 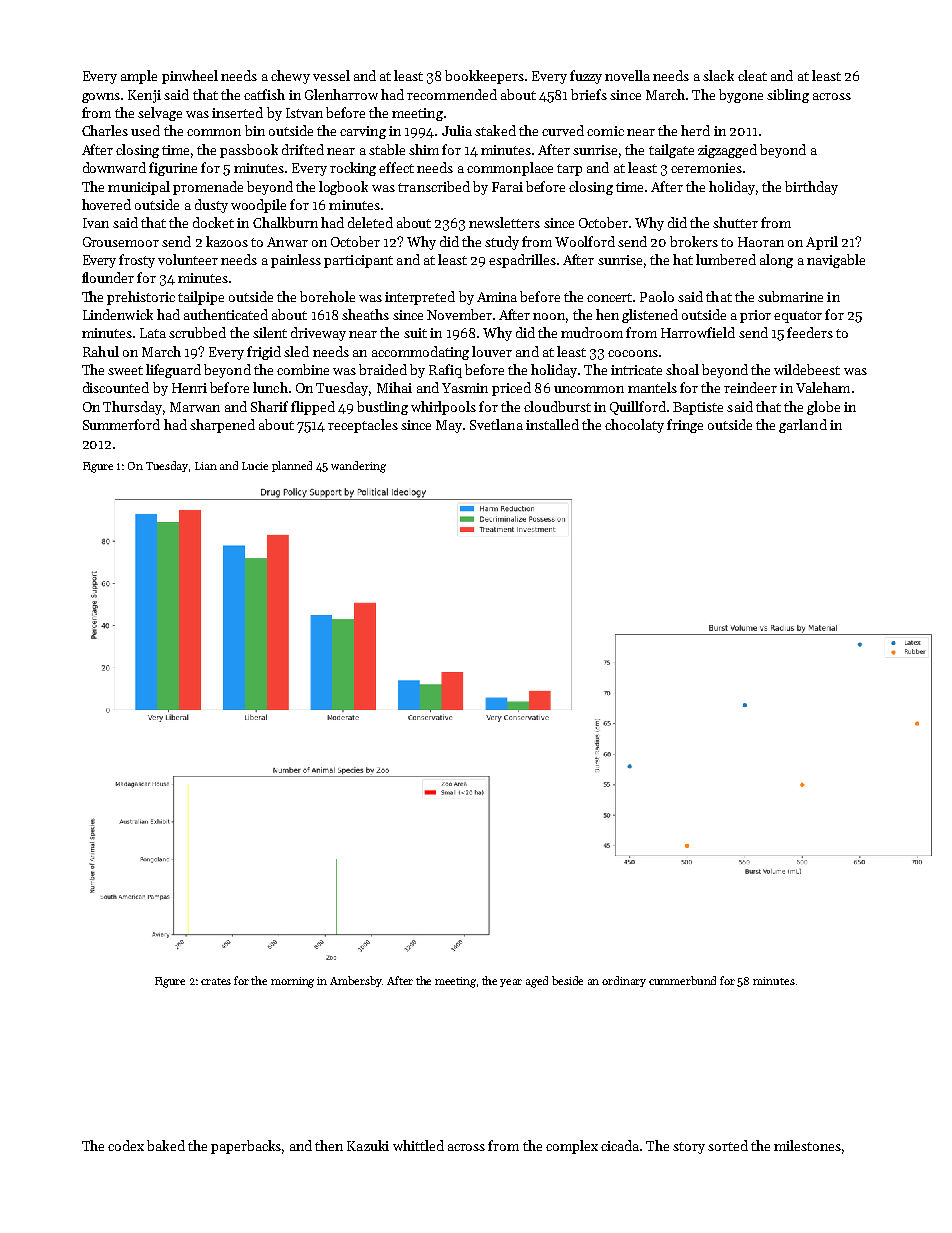 What do you see at coordinates (246, 1147) in the screenshot?
I see `paperbacks` at bounding box center [246, 1147].
